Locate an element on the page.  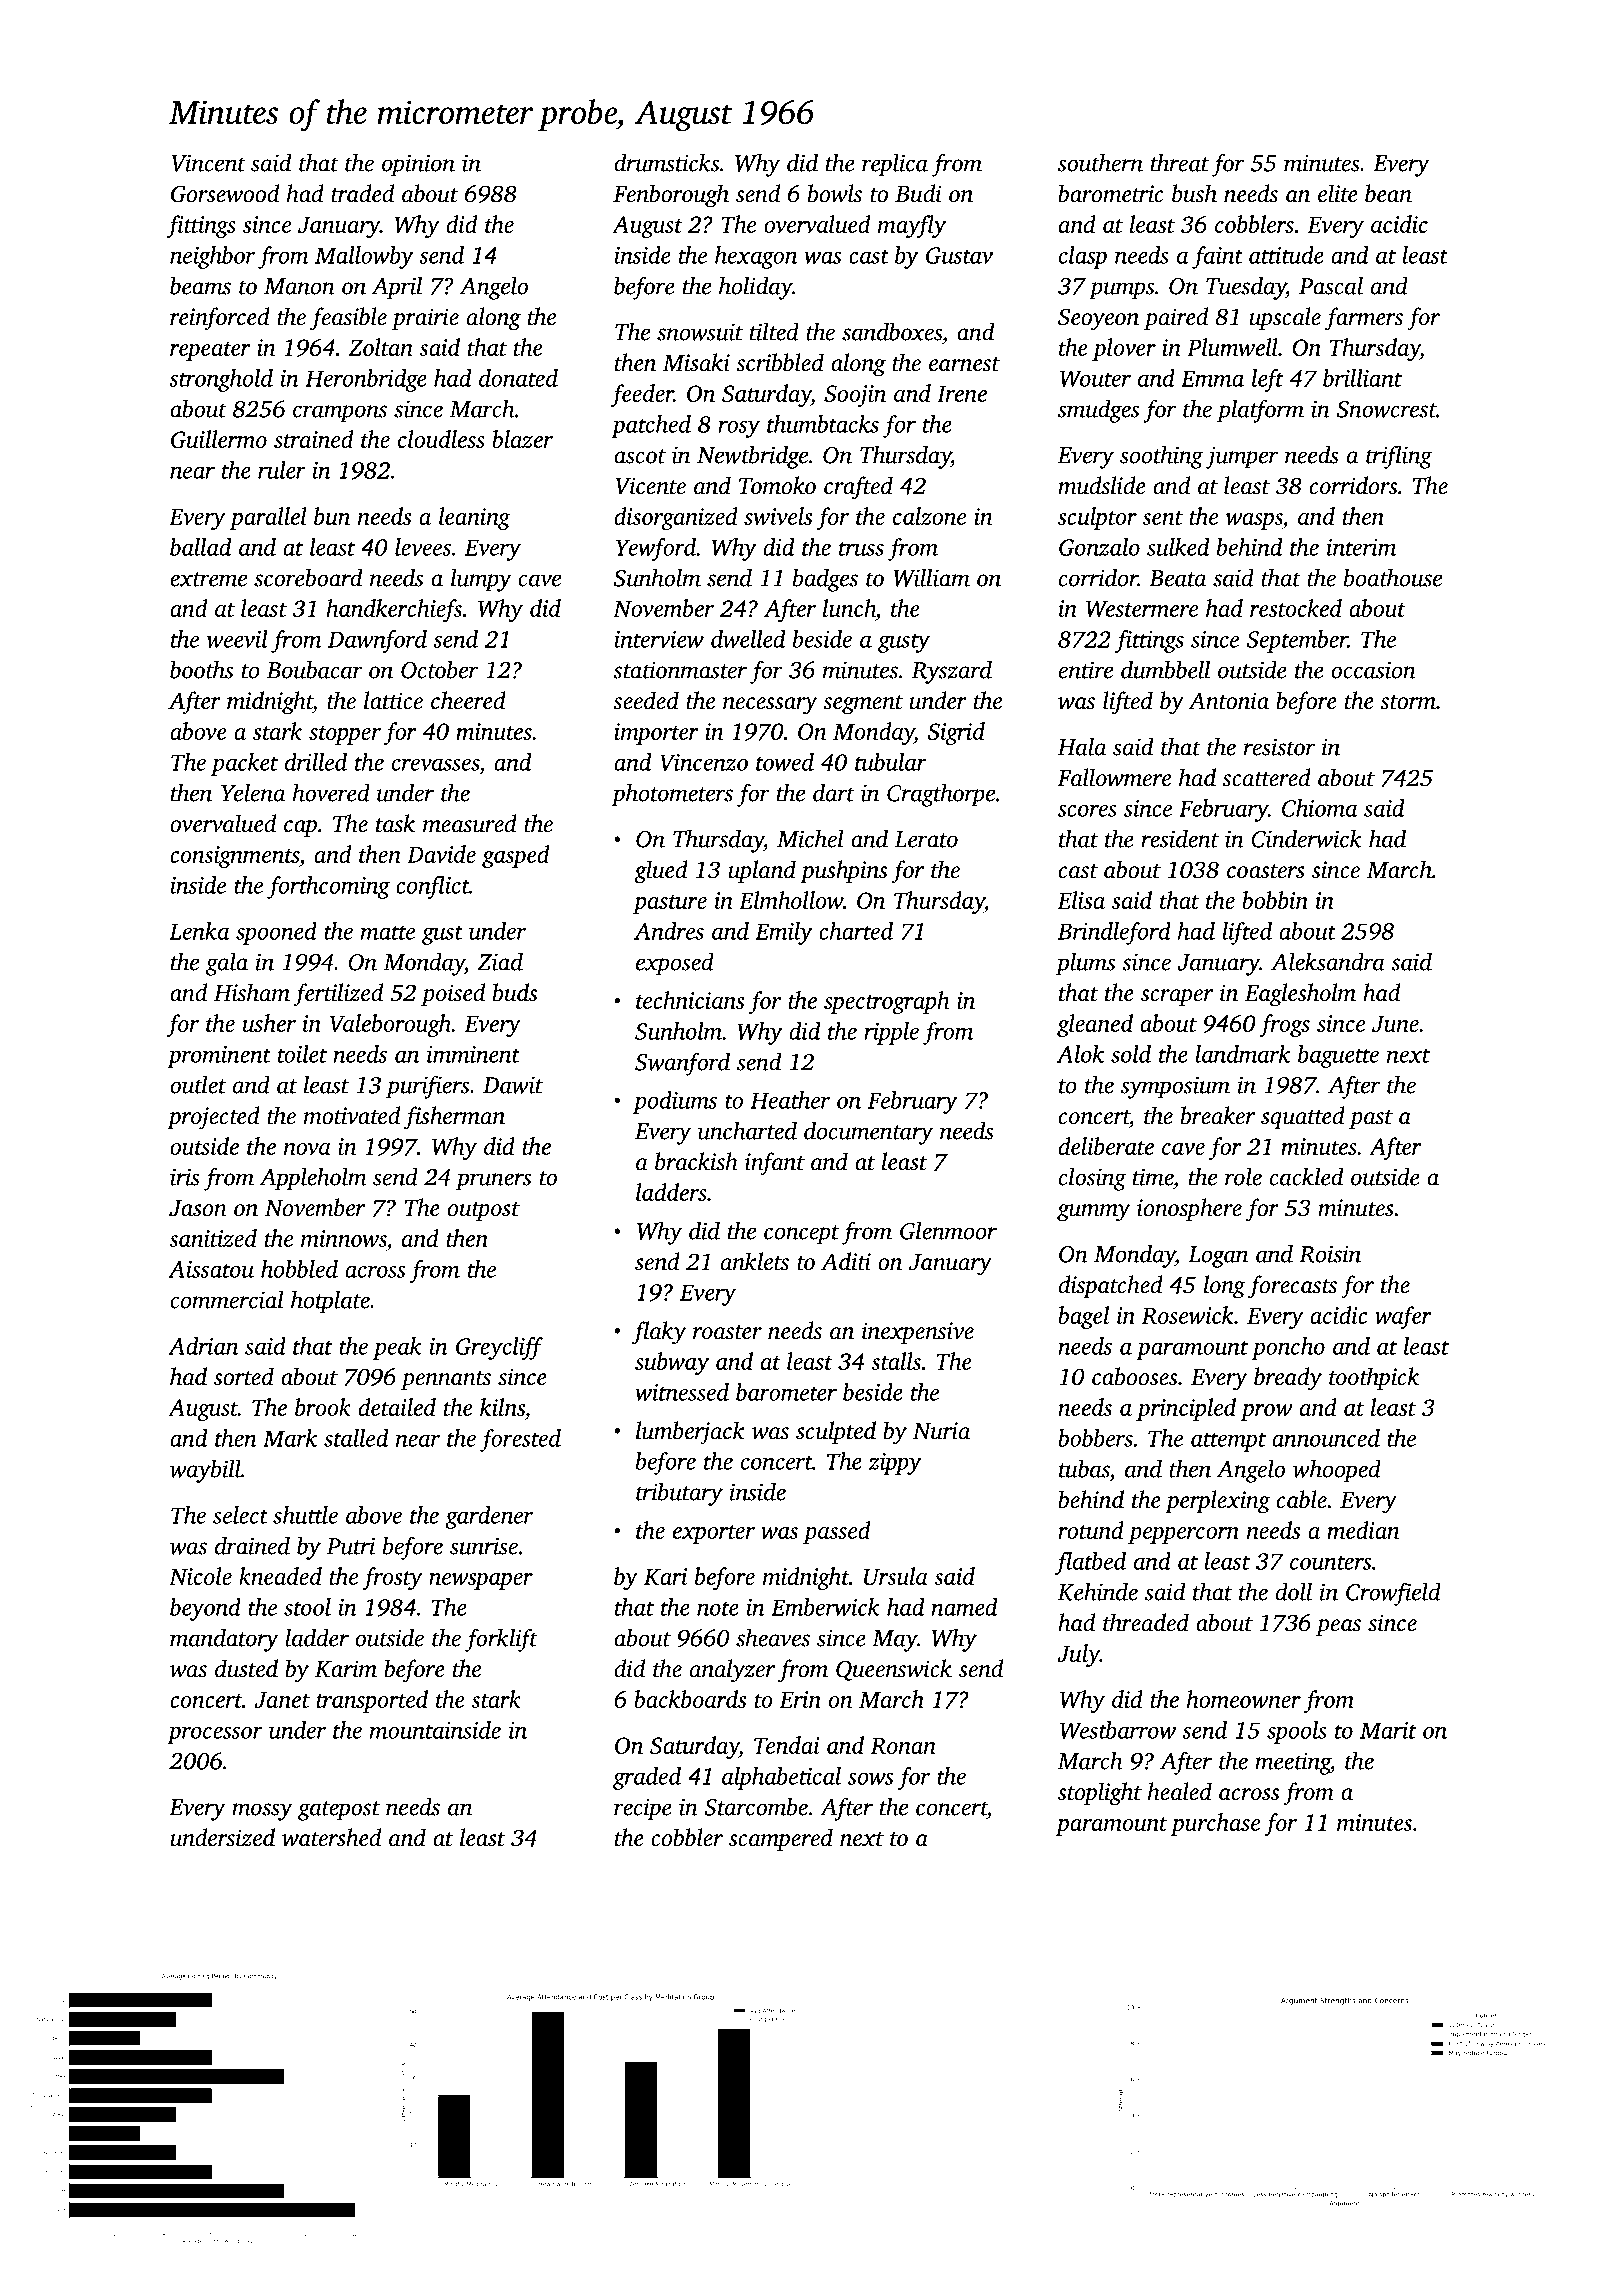
cackled is located at coordinates (1306, 1176).
